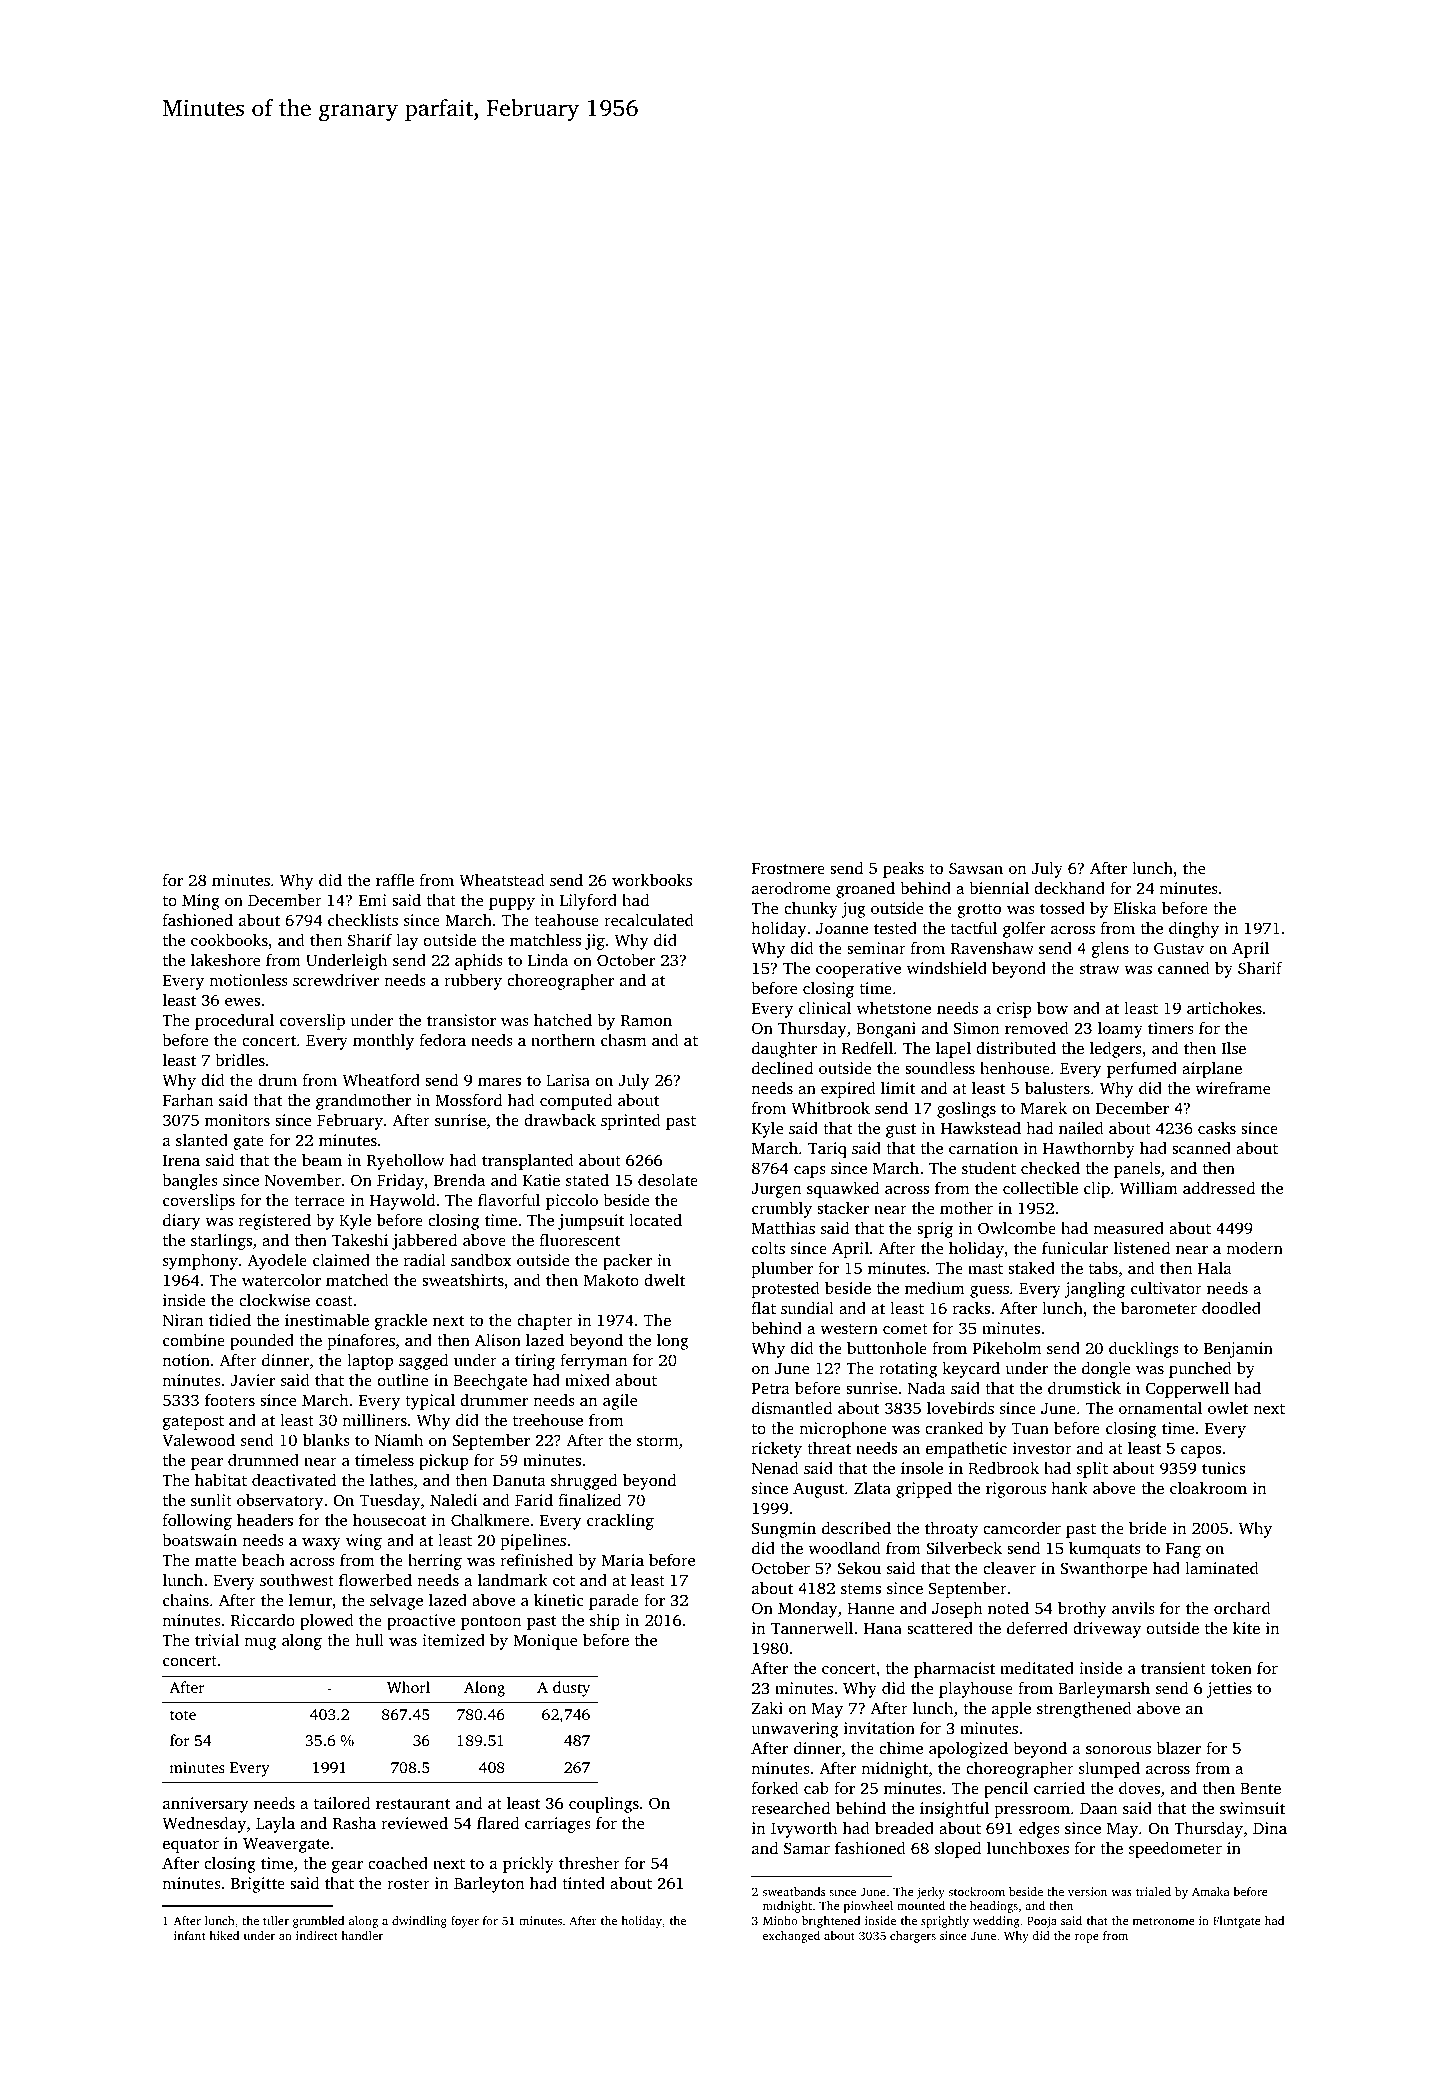  I want to click on monitors, so click(237, 1120).
